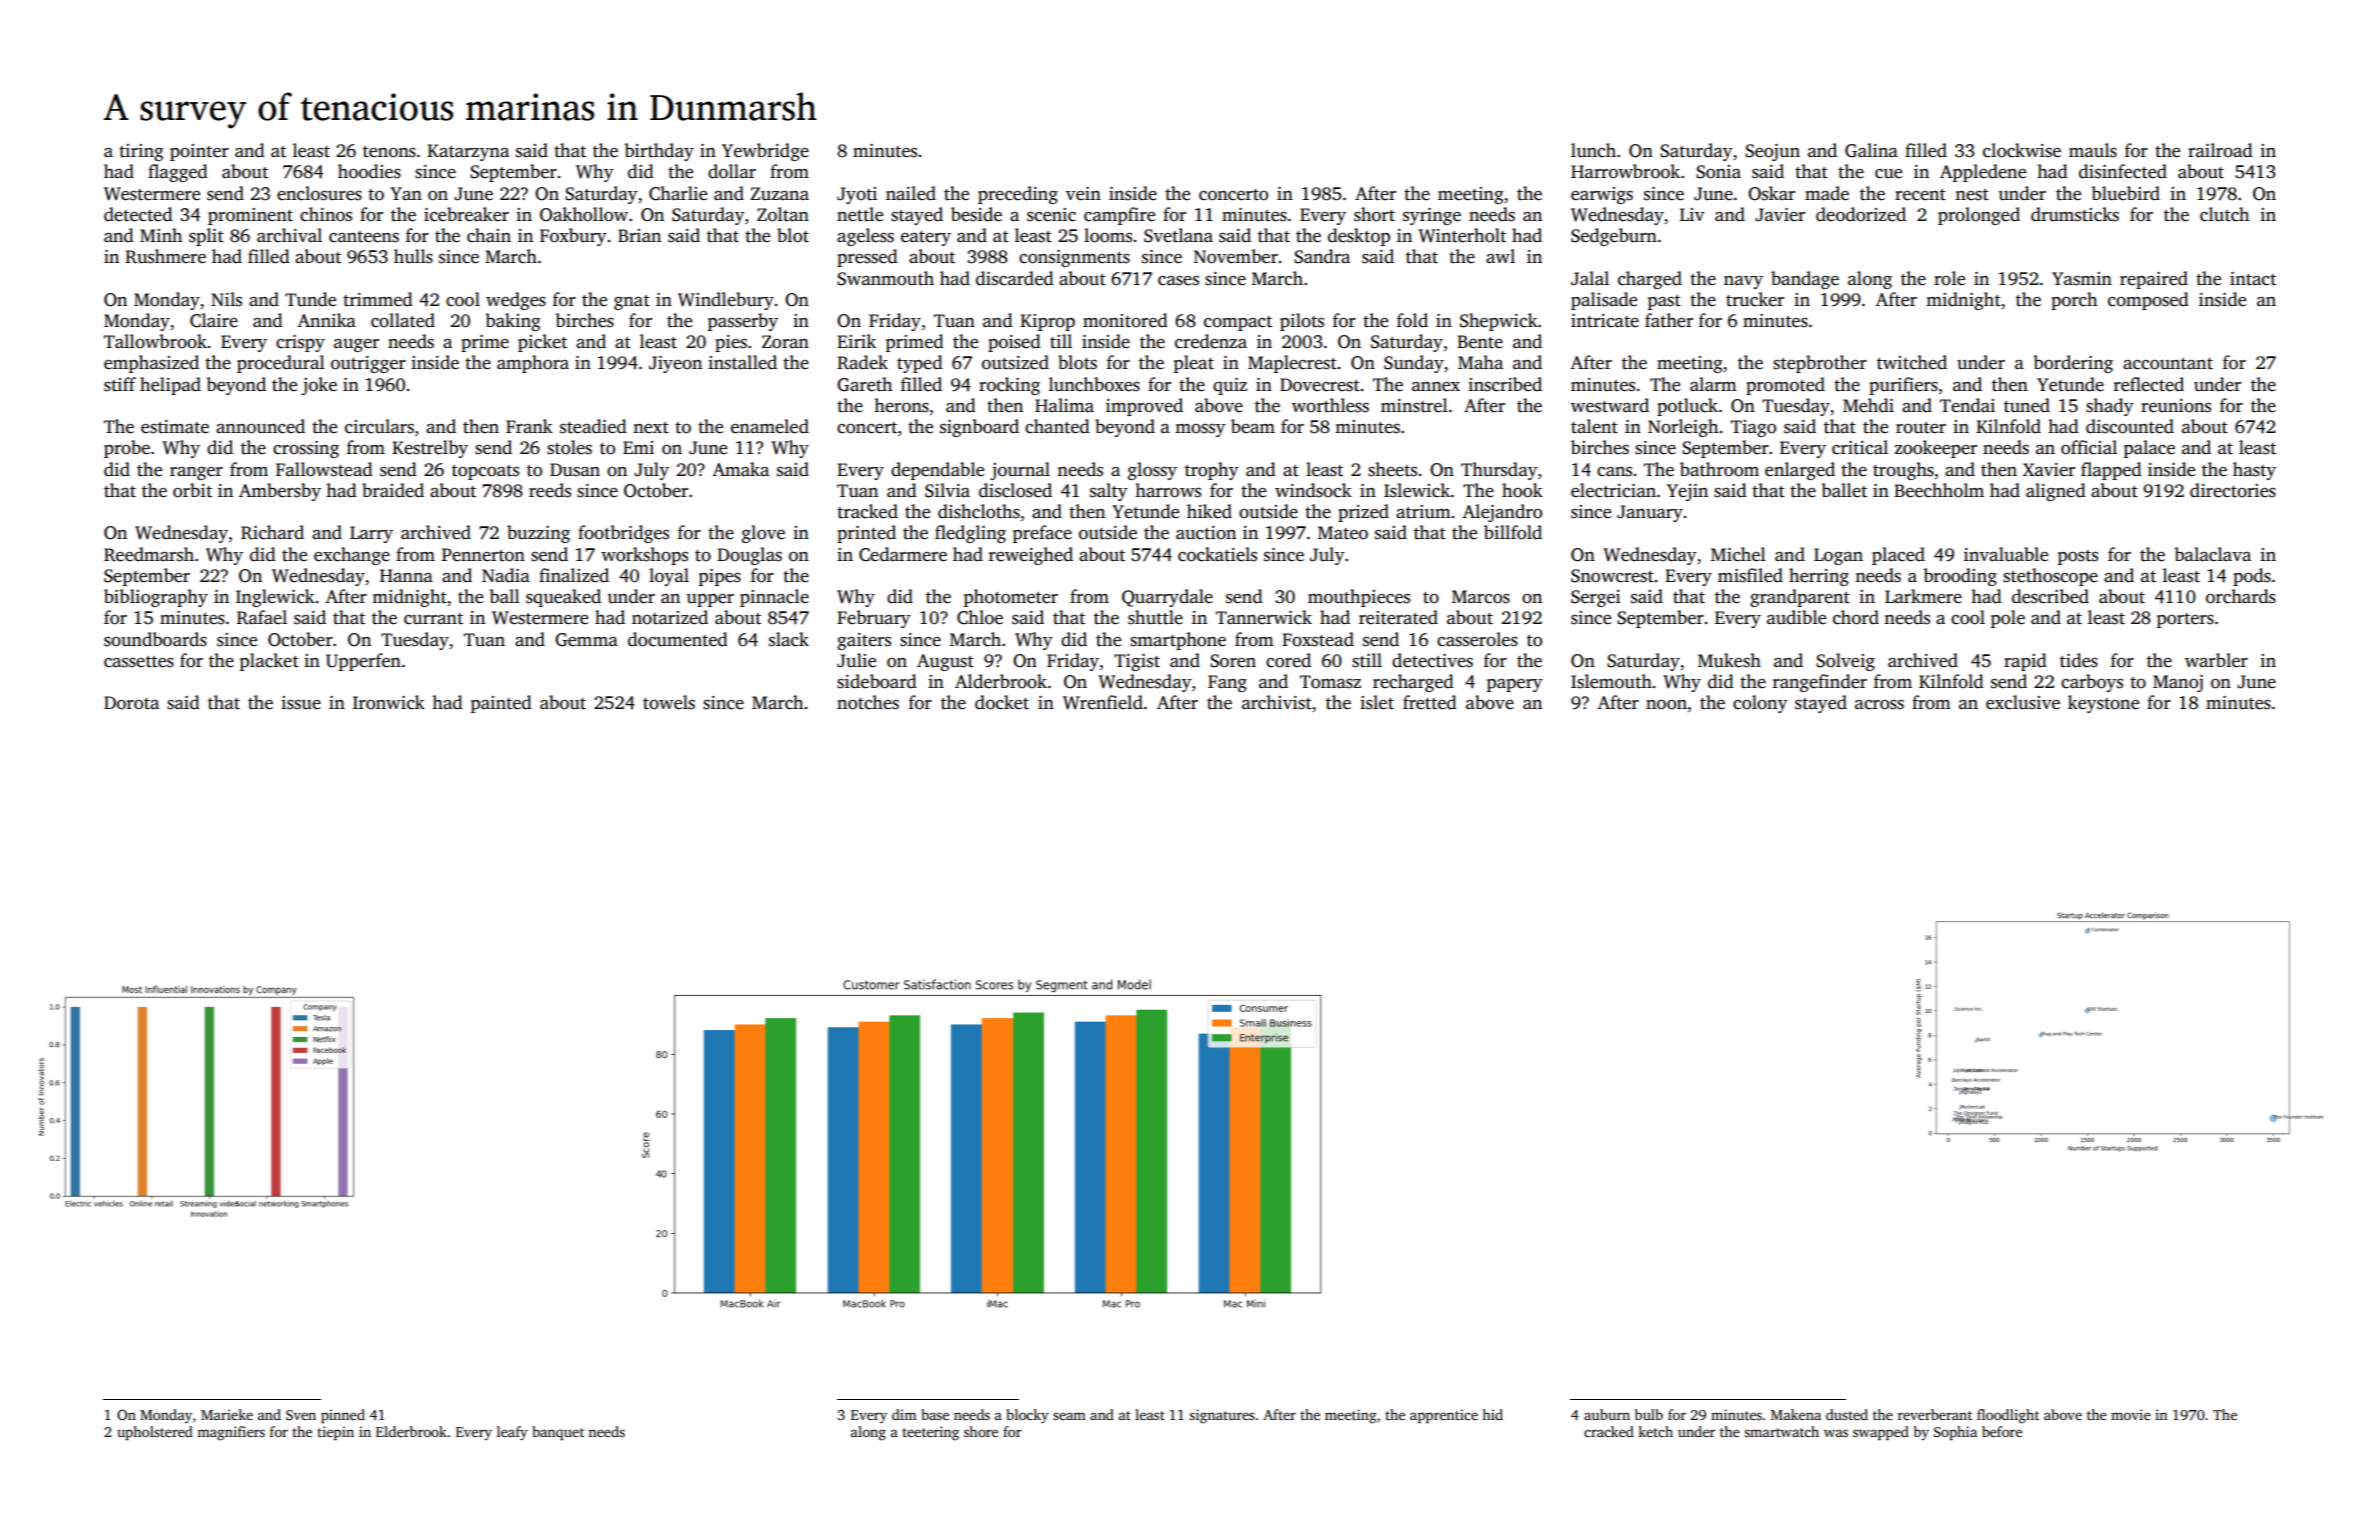  What do you see at coordinates (138, 214) in the screenshot?
I see `detected` at bounding box center [138, 214].
